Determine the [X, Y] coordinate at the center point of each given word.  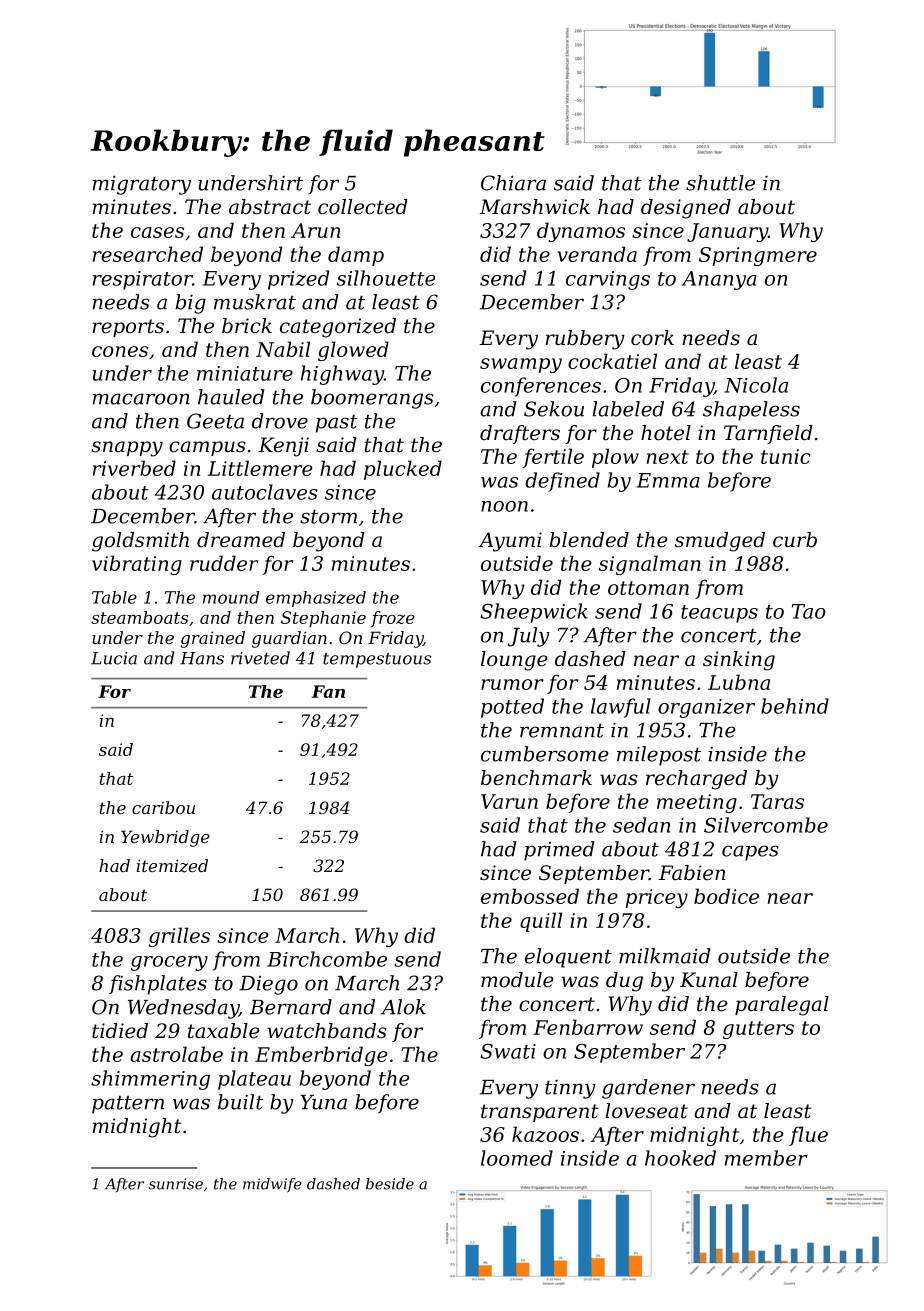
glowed [353, 351]
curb [795, 540]
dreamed [241, 540]
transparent [540, 1113]
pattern [128, 1105]
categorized [338, 328]
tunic [786, 456]
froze [393, 619]
